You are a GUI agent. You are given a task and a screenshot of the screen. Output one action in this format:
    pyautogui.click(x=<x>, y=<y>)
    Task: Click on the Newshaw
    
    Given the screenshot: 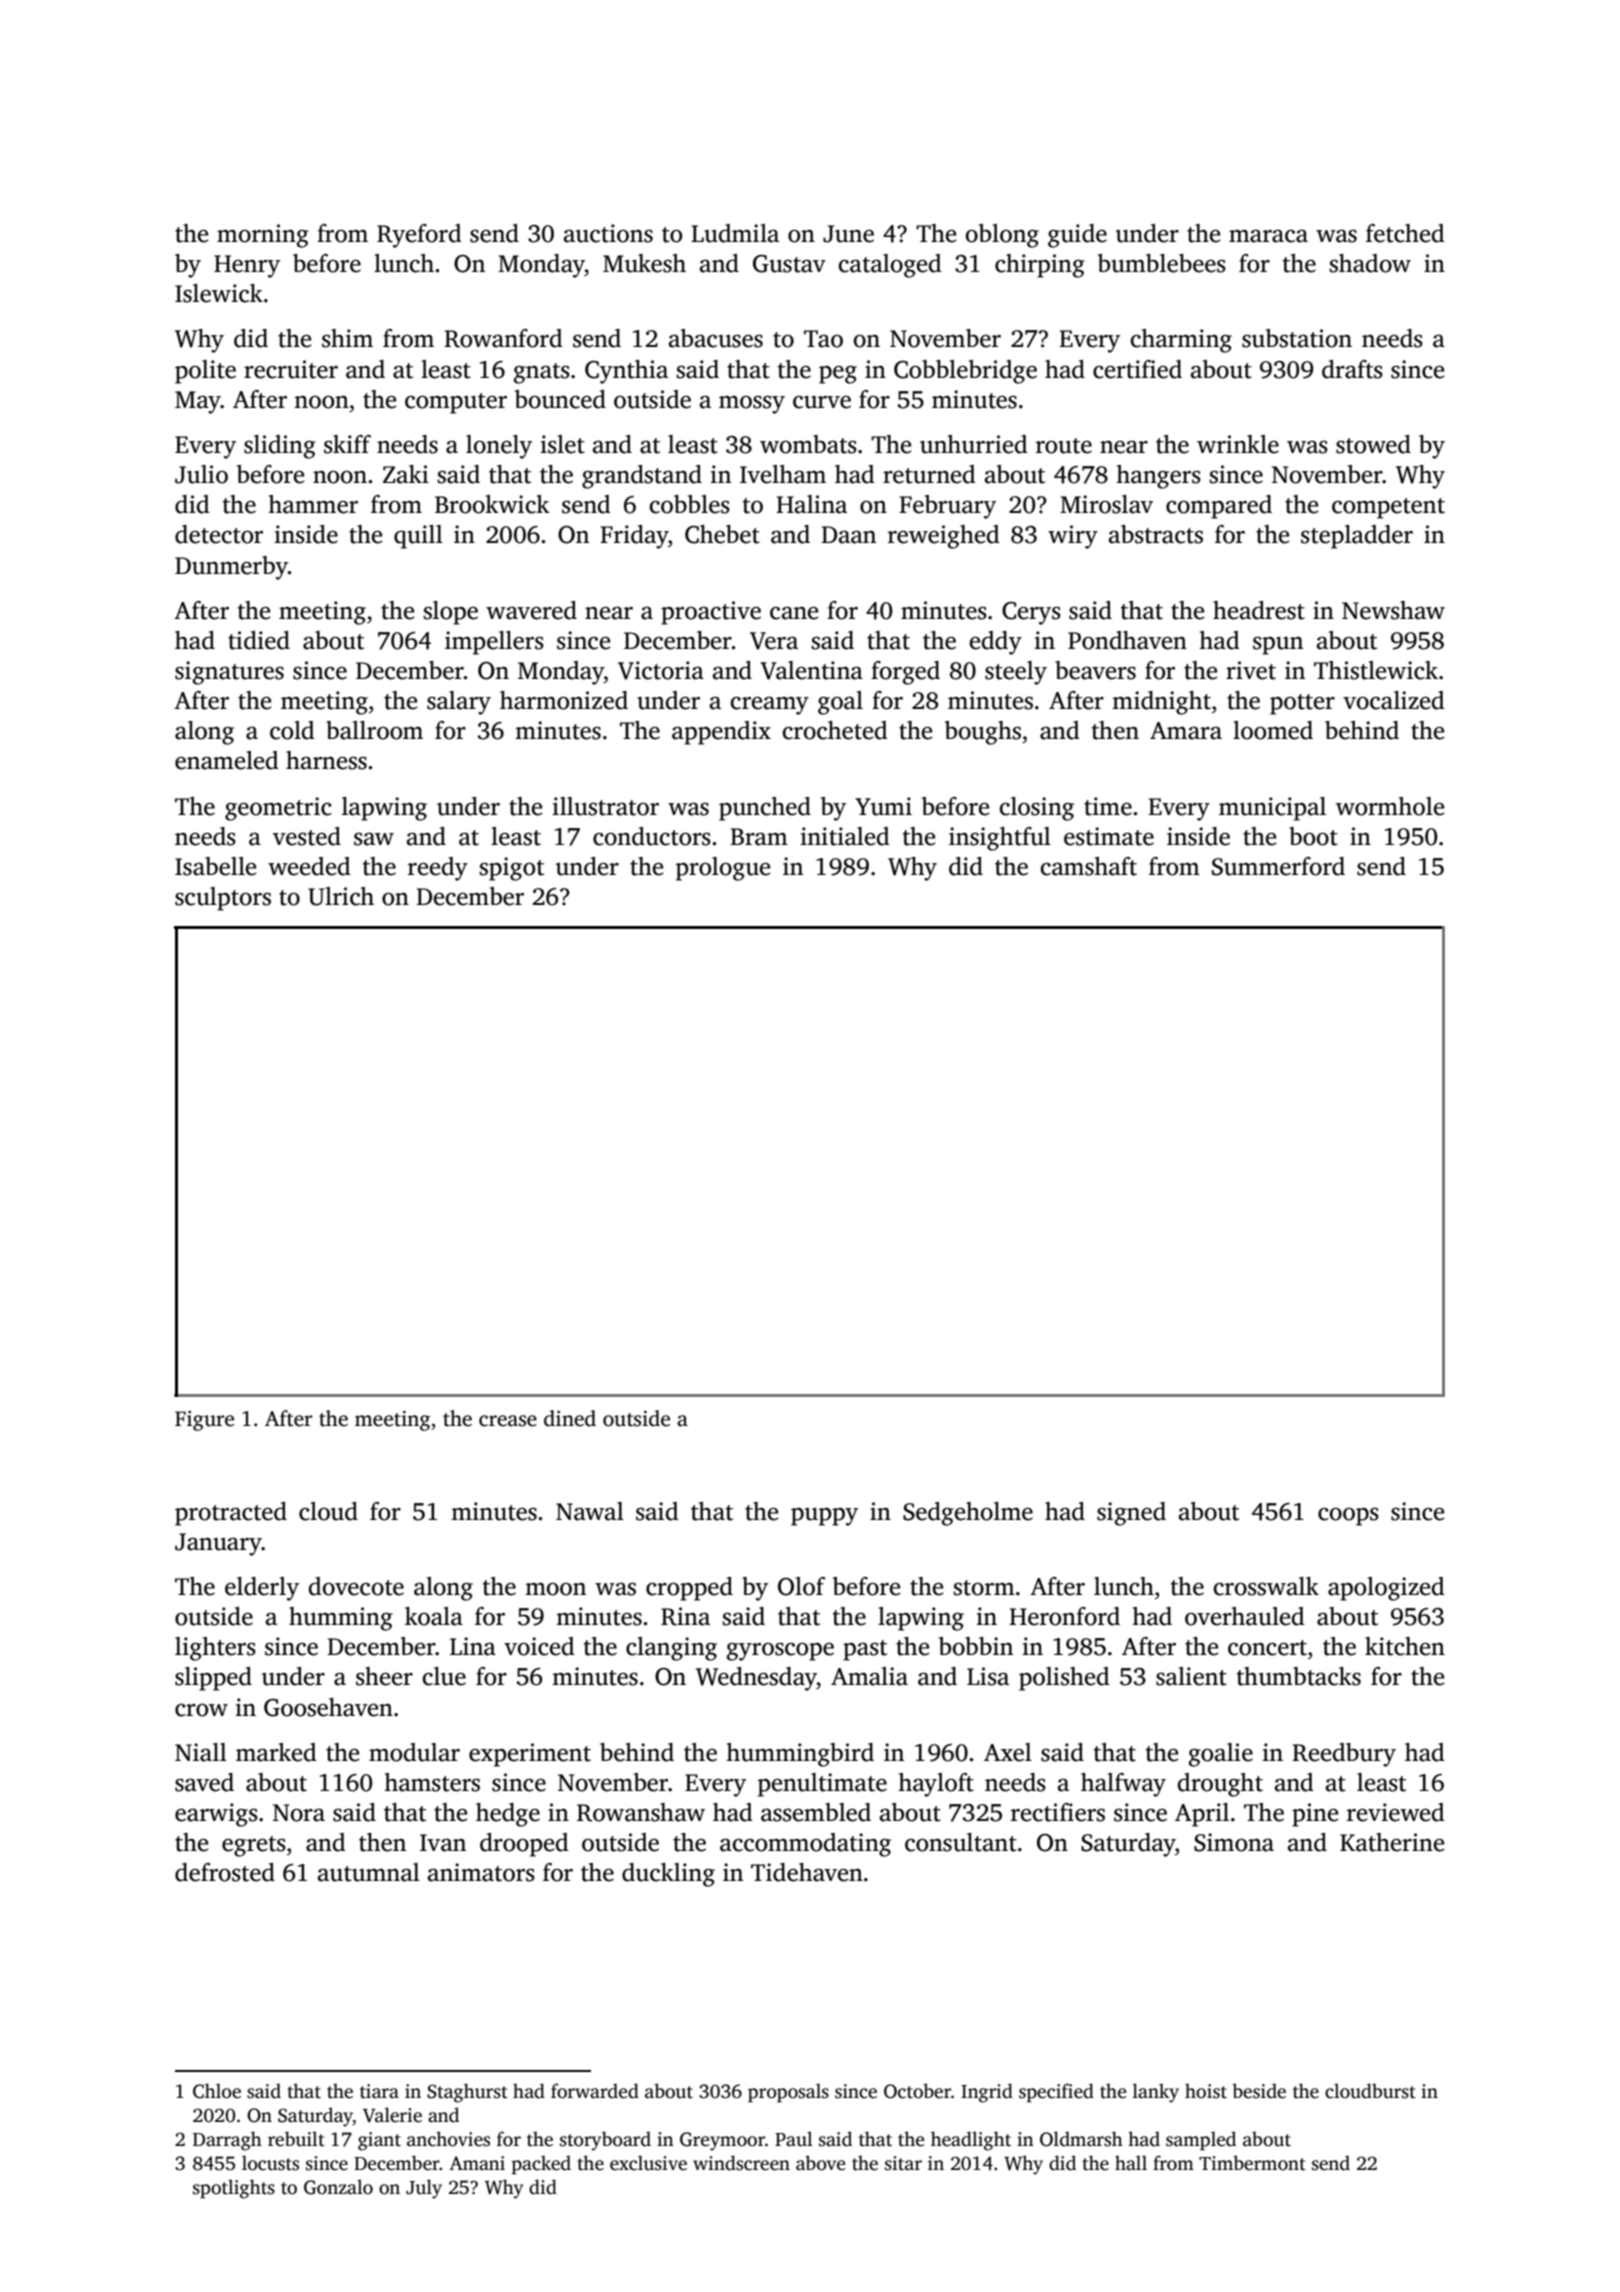 What is the action you would take?
    pyautogui.click(x=1393, y=610)
